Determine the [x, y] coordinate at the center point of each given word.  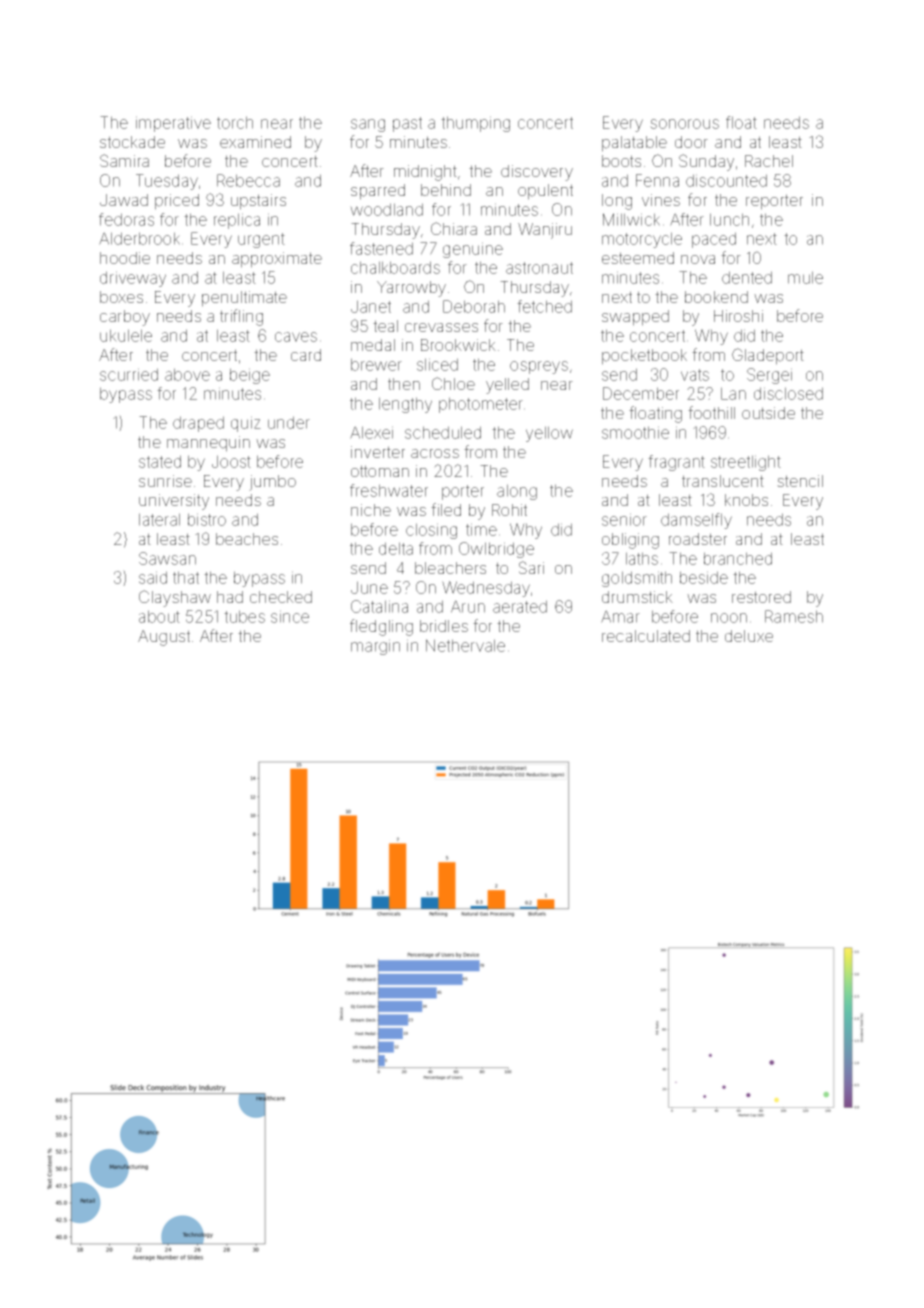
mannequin [208, 444]
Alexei [371, 432]
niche [371, 510]
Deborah [474, 306]
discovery [537, 173]
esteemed [638, 258]
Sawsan [167, 558]
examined [255, 142]
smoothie [635, 432]
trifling [241, 317]
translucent [723, 481]
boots [621, 161]
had [230, 597]
